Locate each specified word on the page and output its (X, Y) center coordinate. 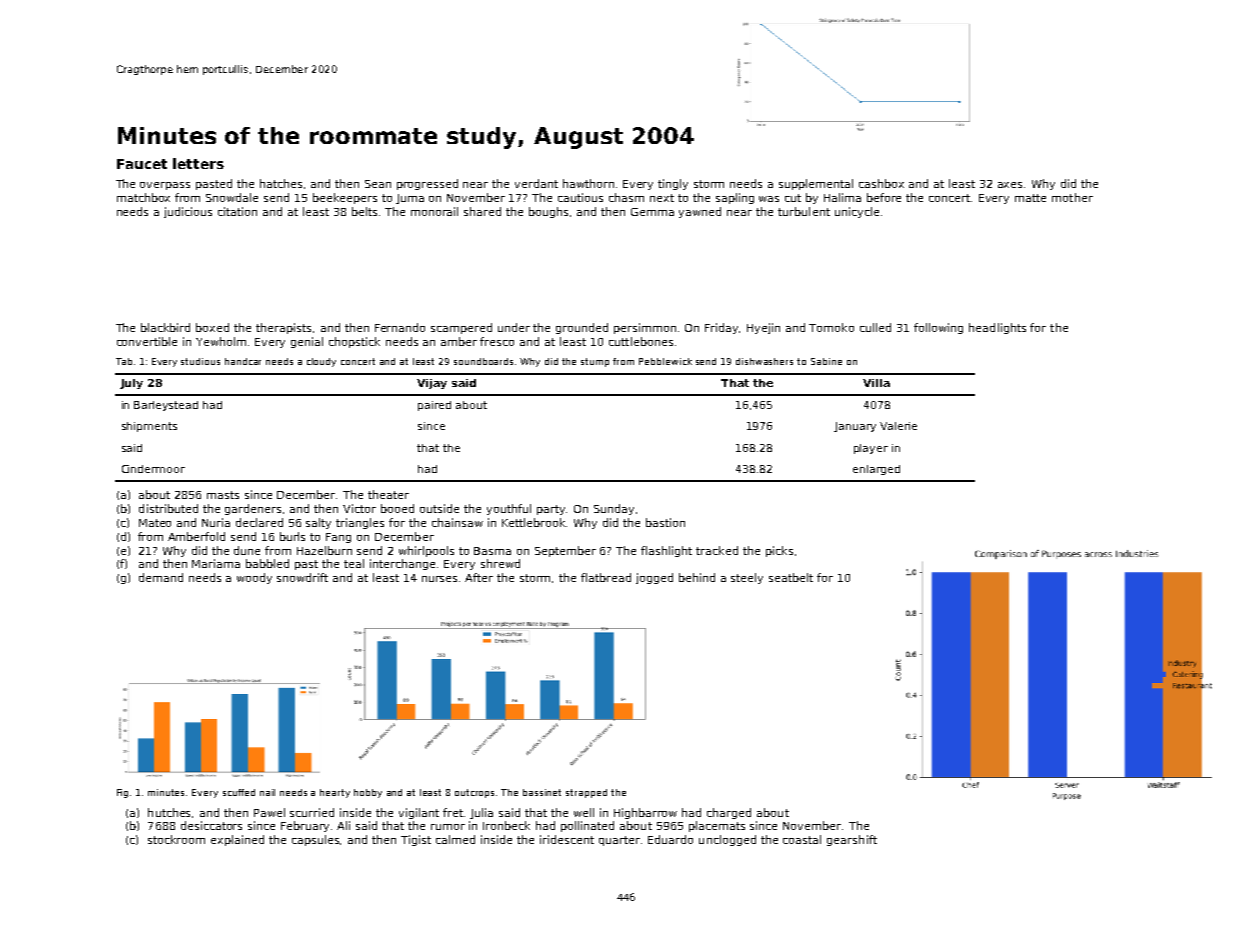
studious (200, 361)
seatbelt (791, 577)
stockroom (176, 839)
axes (1010, 185)
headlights (997, 328)
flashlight (666, 551)
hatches (281, 183)
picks (779, 551)
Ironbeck (506, 825)
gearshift (852, 840)
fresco (497, 341)
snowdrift (302, 577)
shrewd (500, 563)
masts (223, 495)
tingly (673, 184)
